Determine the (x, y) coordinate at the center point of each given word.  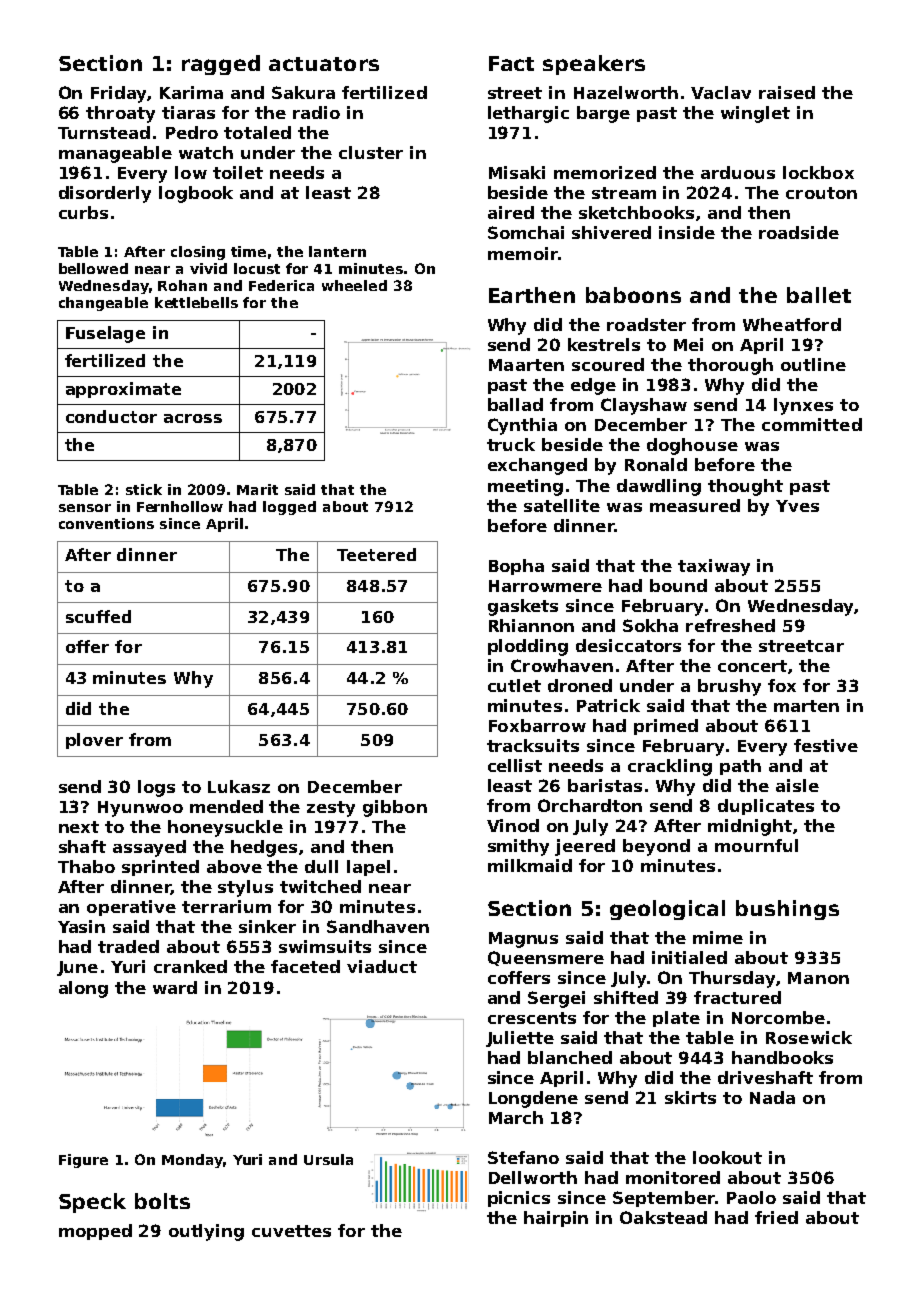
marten (806, 706)
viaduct (382, 966)
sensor (85, 508)
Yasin (81, 926)
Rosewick (809, 1037)
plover (94, 741)
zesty (331, 809)
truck (511, 444)
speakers (594, 65)
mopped (95, 1232)
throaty (120, 114)
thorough (730, 366)
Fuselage (105, 334)
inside (687, 232)
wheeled (354, 285)
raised (787, 92)
